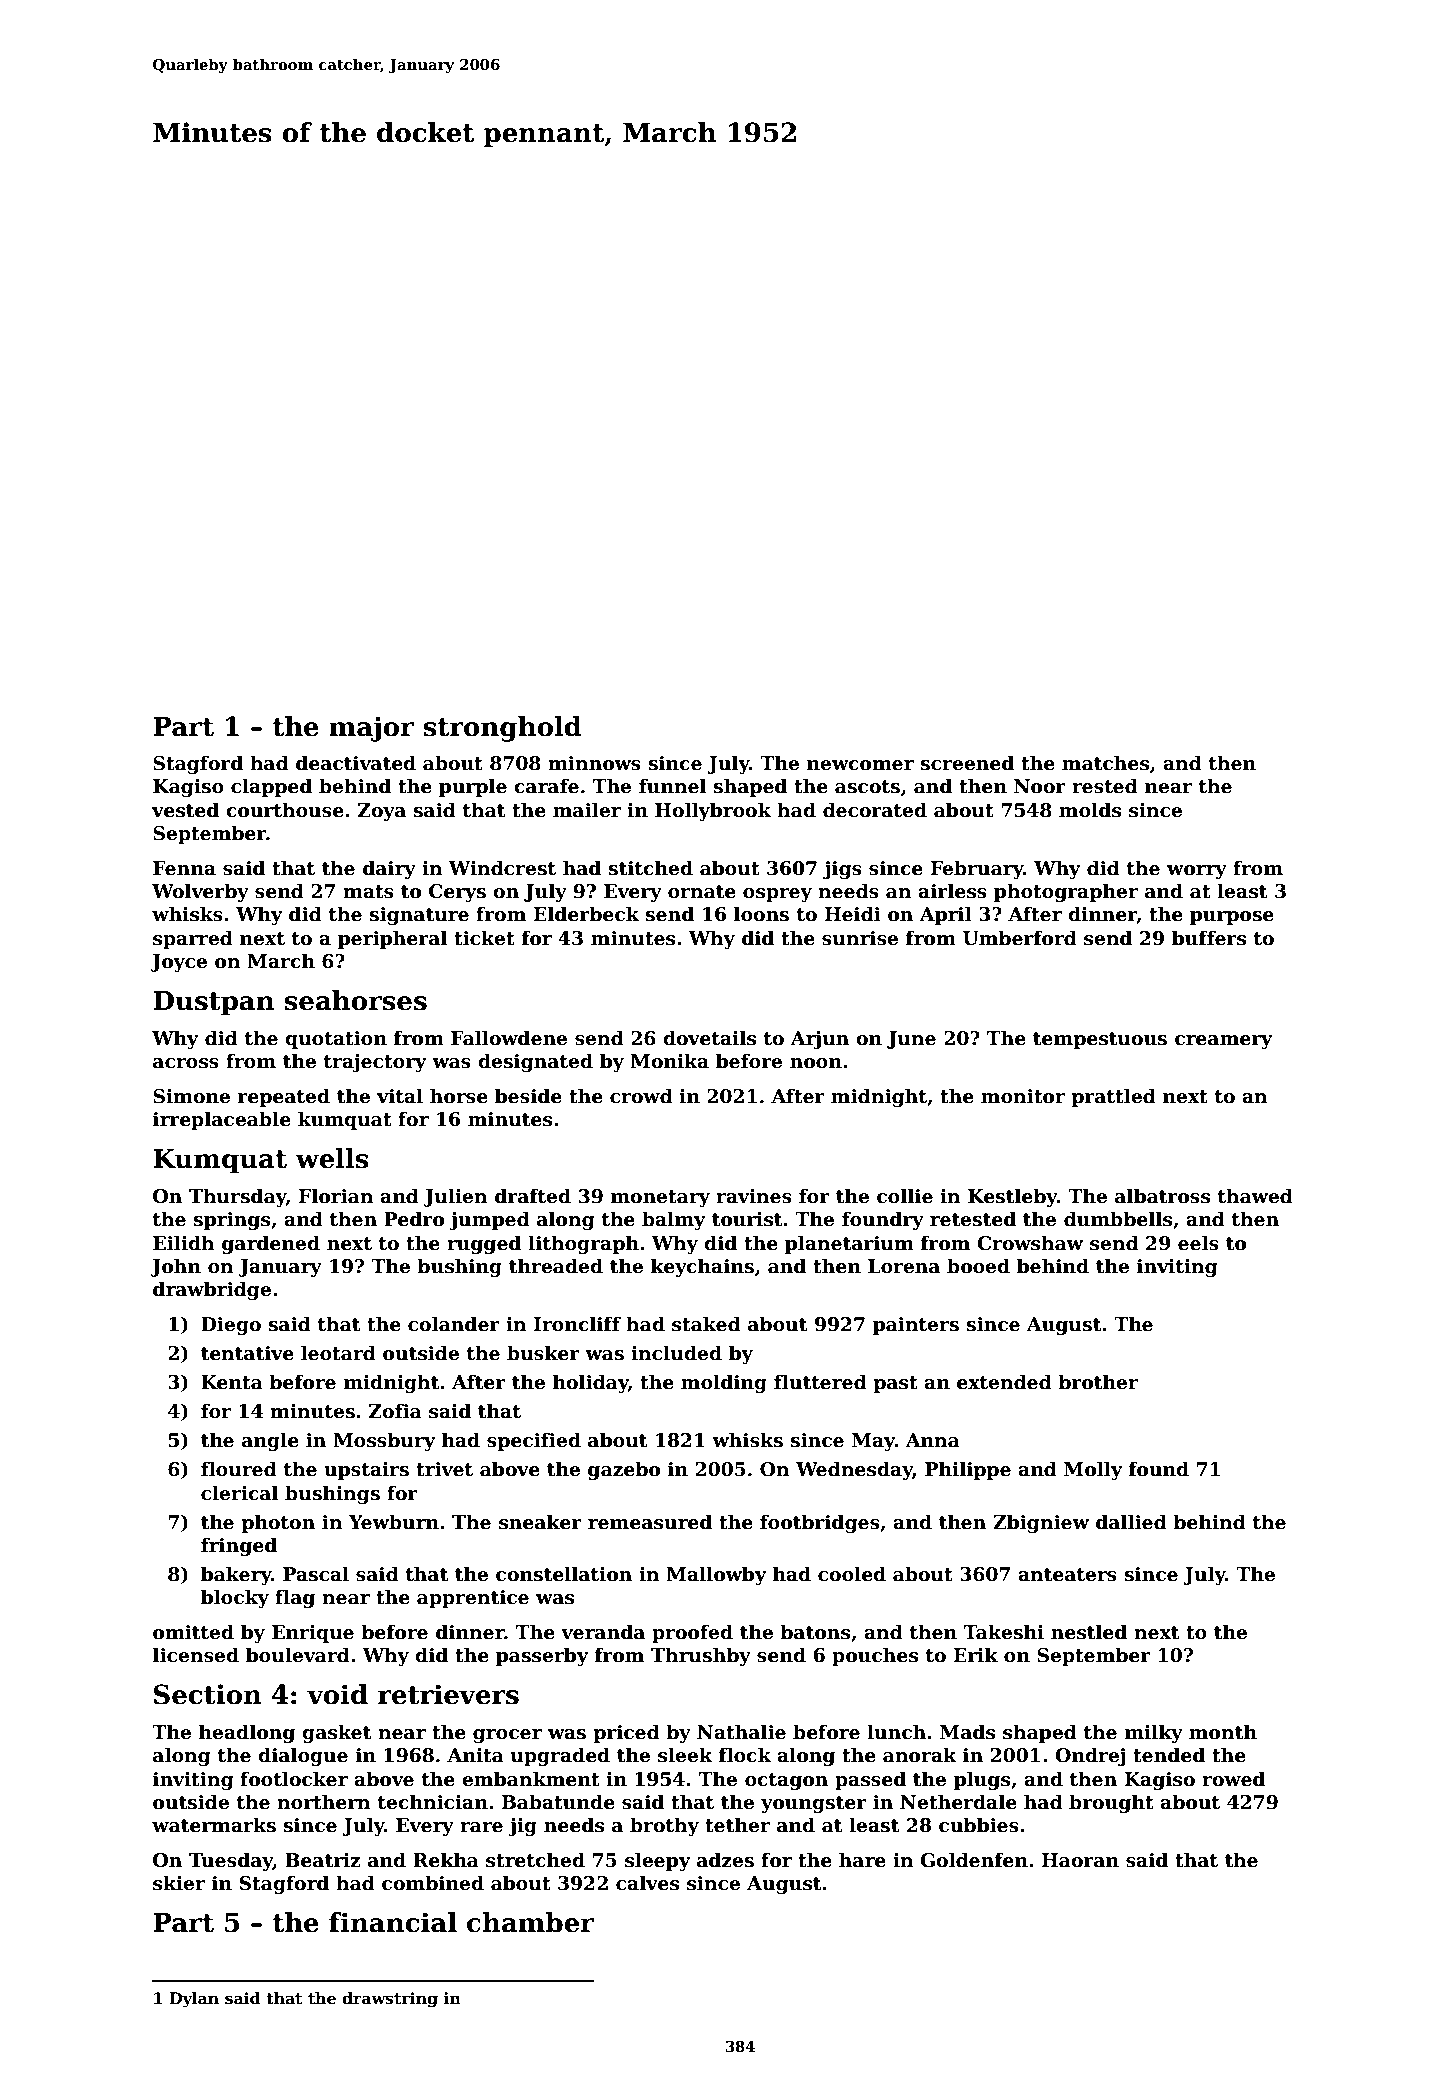  What do you see at coordinates (389, 869) in the screenshot?
I see `dairy` at bounding box center [389, 869].
